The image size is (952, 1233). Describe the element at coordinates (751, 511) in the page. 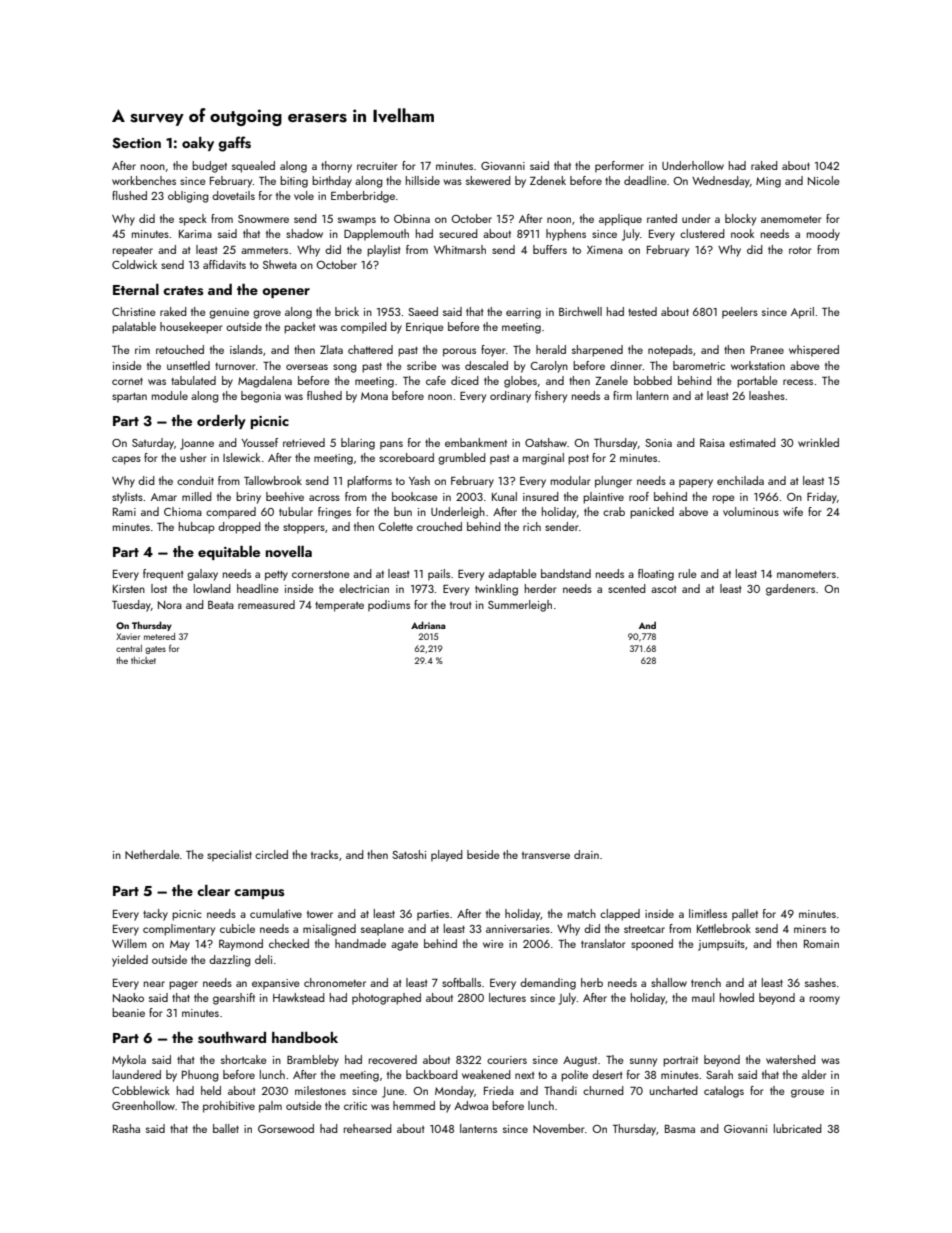

I see `voluminous` at that location.
